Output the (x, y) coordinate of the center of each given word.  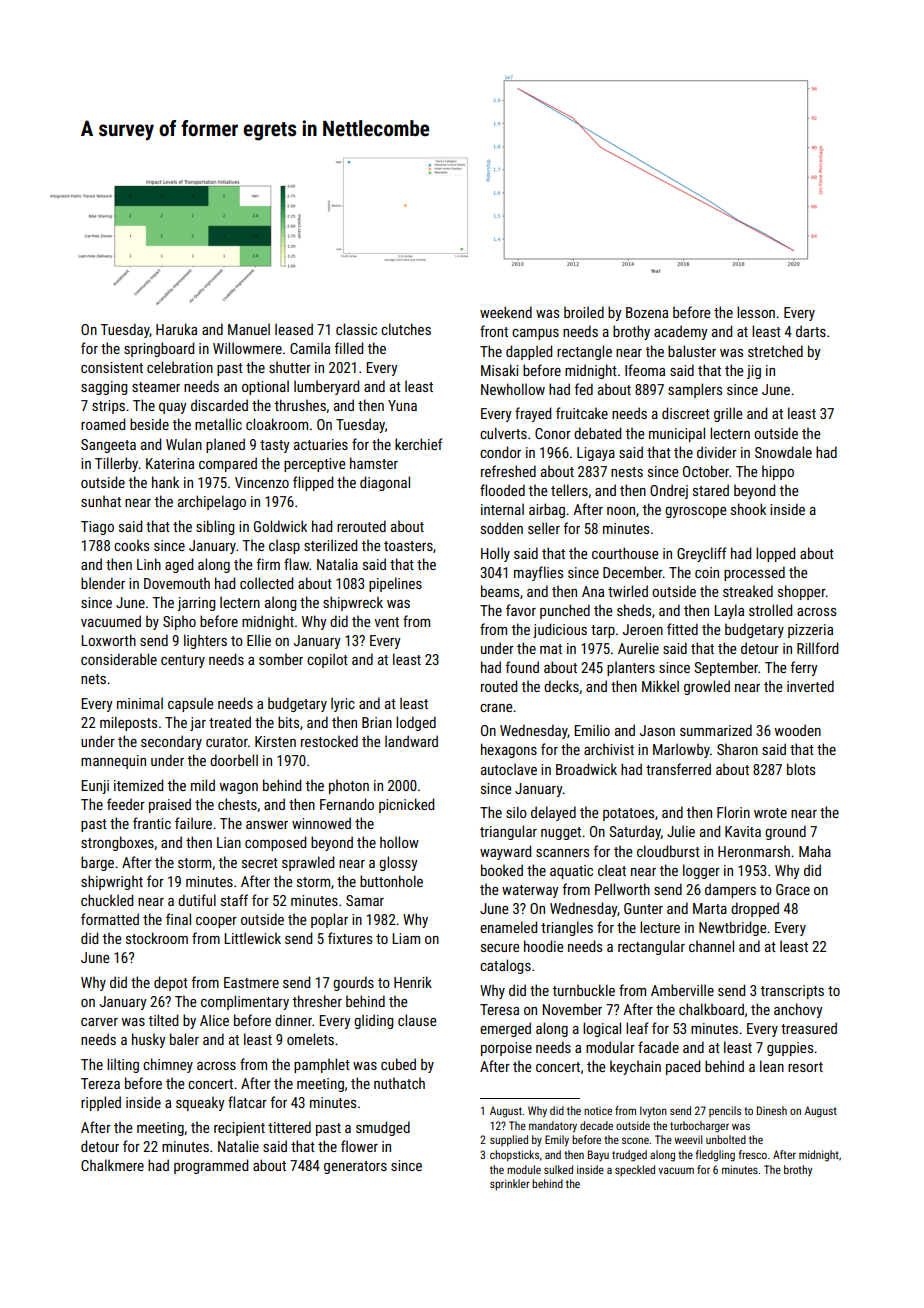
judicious (560, 630)
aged (179, 565)
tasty (275, 446)
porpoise (506, 1049)
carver (99, 1022)
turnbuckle (583, 990)
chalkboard (711, 1009)
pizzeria (810, 631)
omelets (310, 1039)
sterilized (330, 545)
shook (748, 509)
